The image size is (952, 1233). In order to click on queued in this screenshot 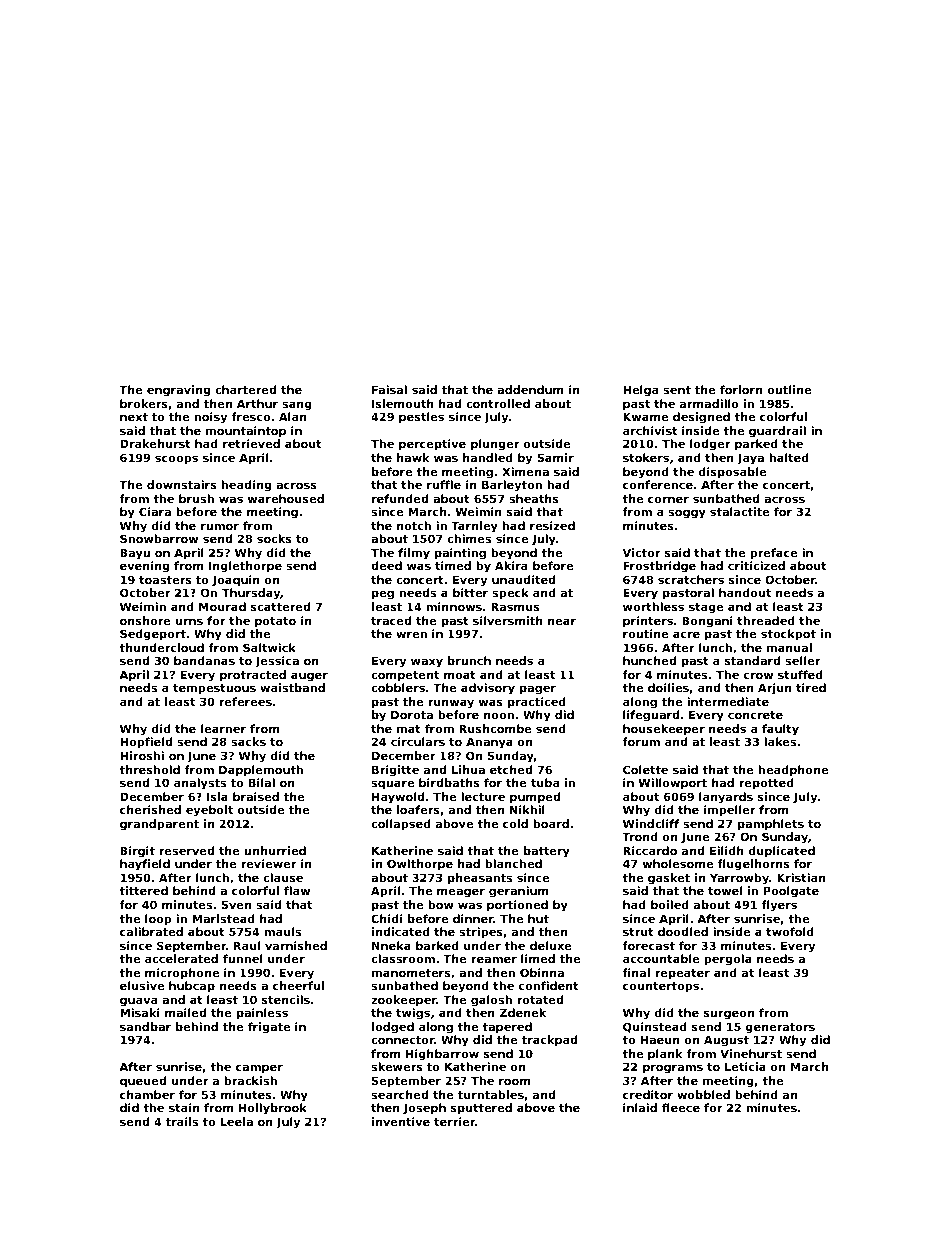, I will do `click(143, 1082)`.
